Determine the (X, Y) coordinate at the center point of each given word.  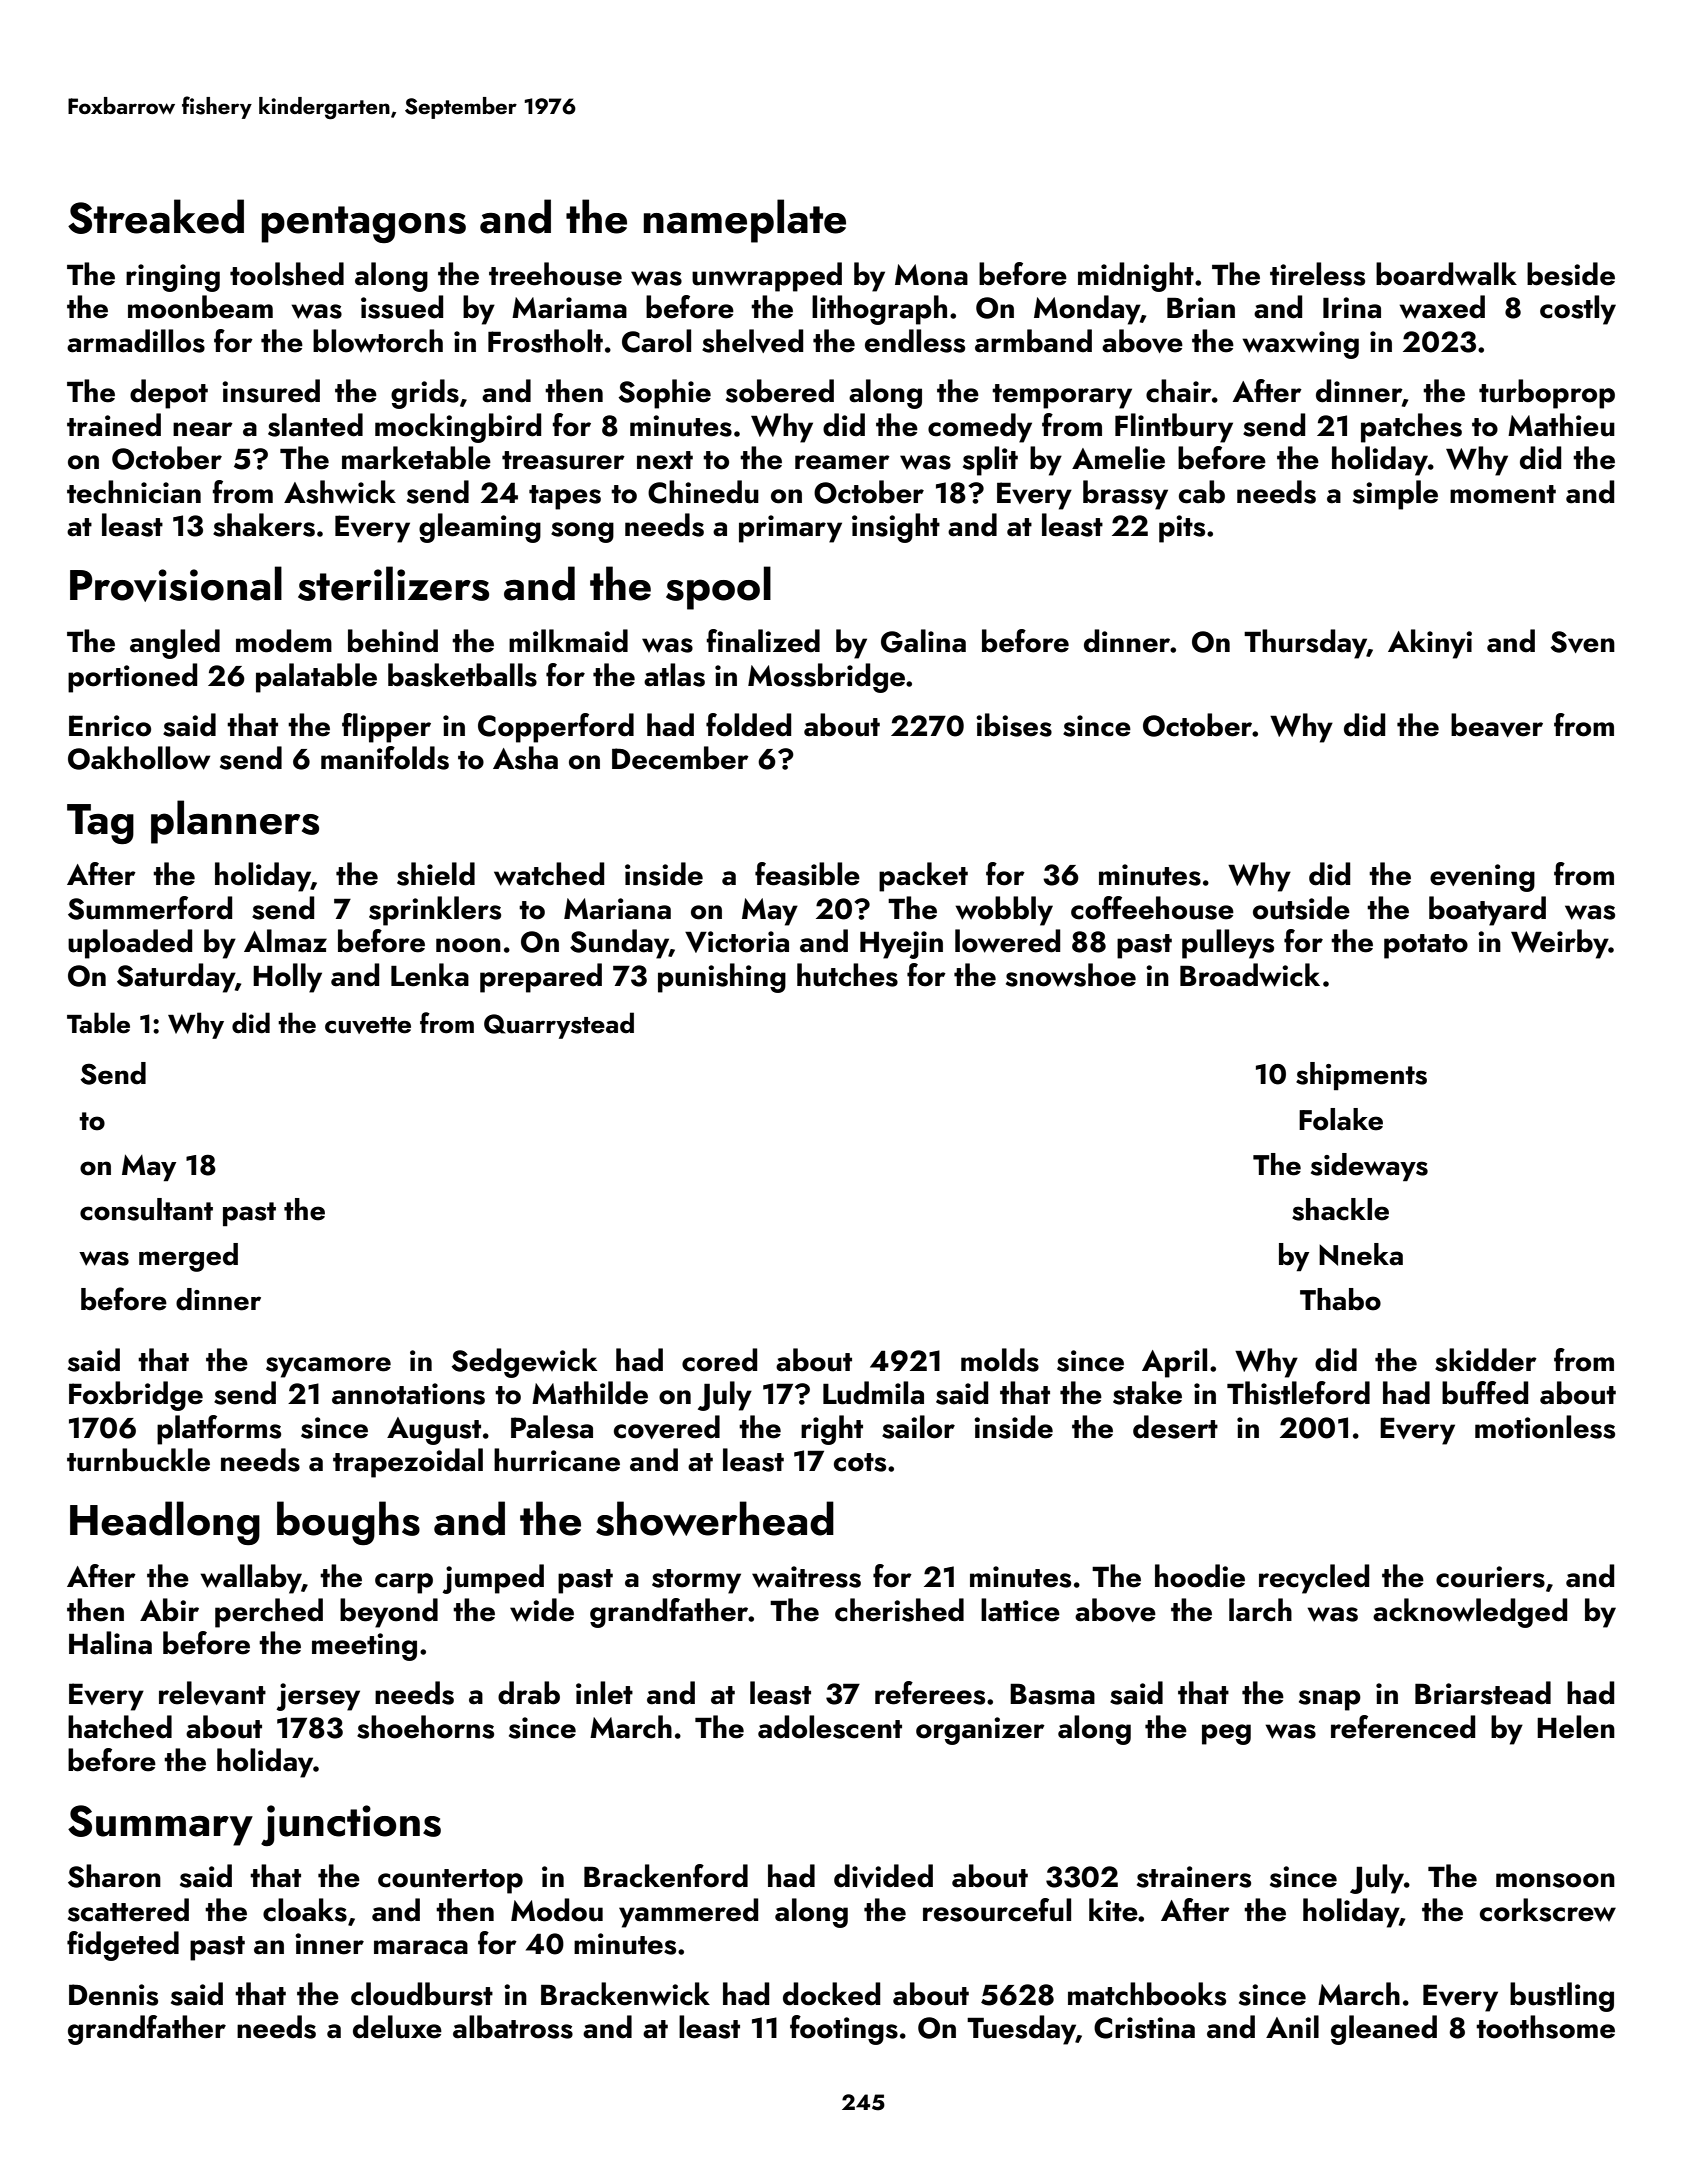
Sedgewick (524, 1363)
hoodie (1200, 1576)
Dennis (113, 1995)
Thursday (1305, 644)
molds (1000, 1360)
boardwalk (1446, 274)
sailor (918, 1427)
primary (790, 529)
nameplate (745, 221)
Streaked (156, 216)
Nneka (1361, 1254)
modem (284, 641)
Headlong (165, 1523)
